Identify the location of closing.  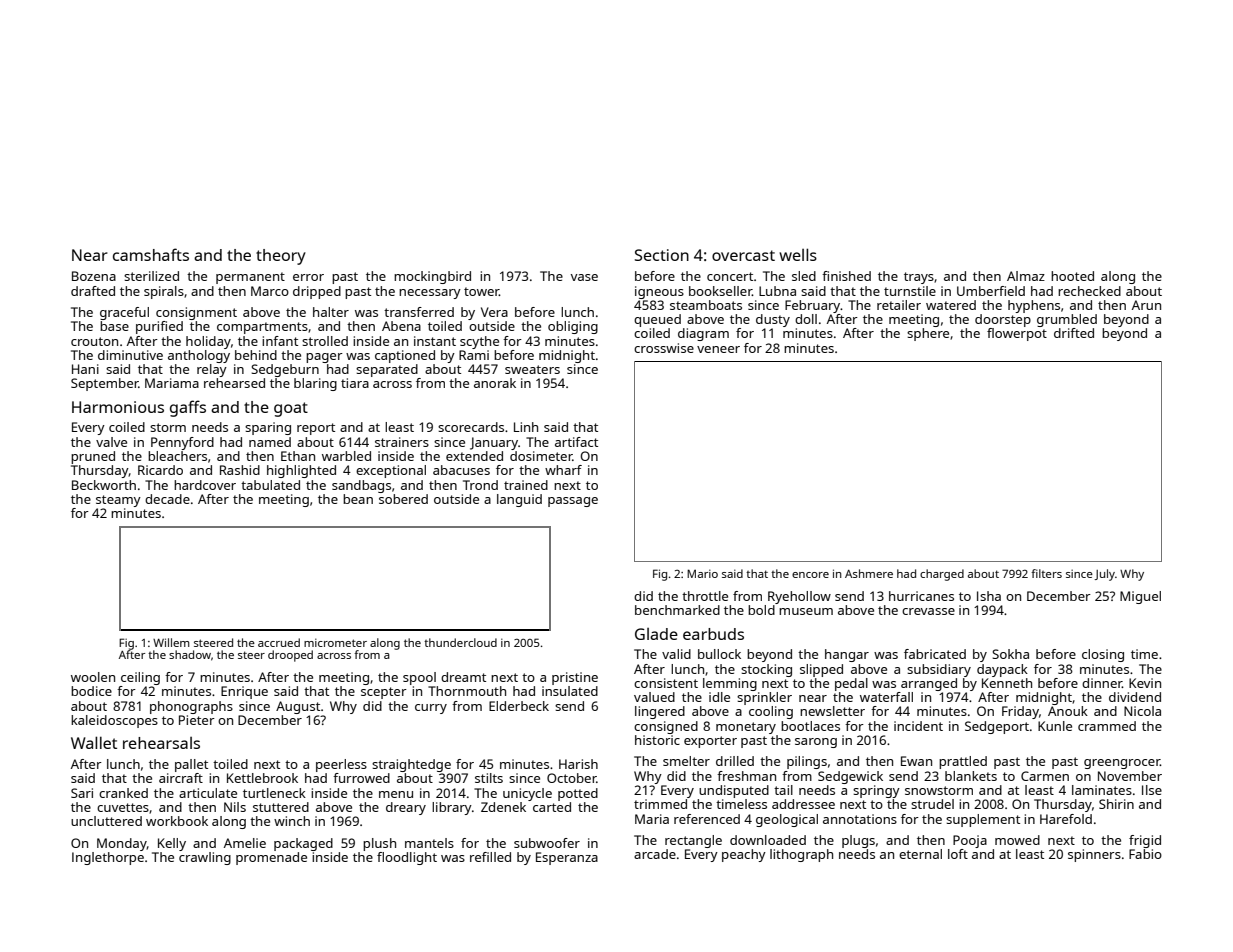
(1103, 655).
